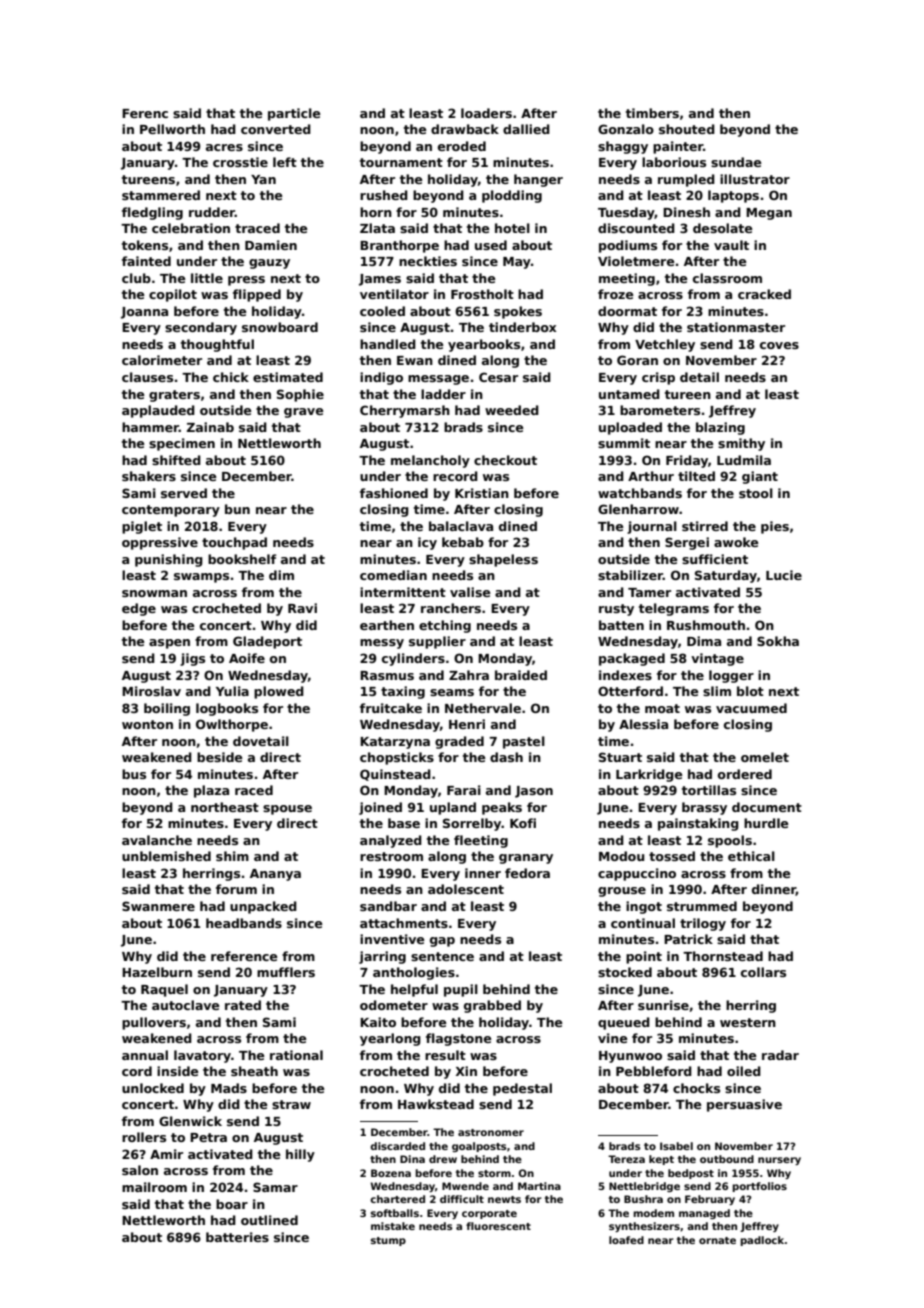  What do you see at coordinates (380, 280) in the screenshot?
I see `James` at bounding box center [380, 280].
